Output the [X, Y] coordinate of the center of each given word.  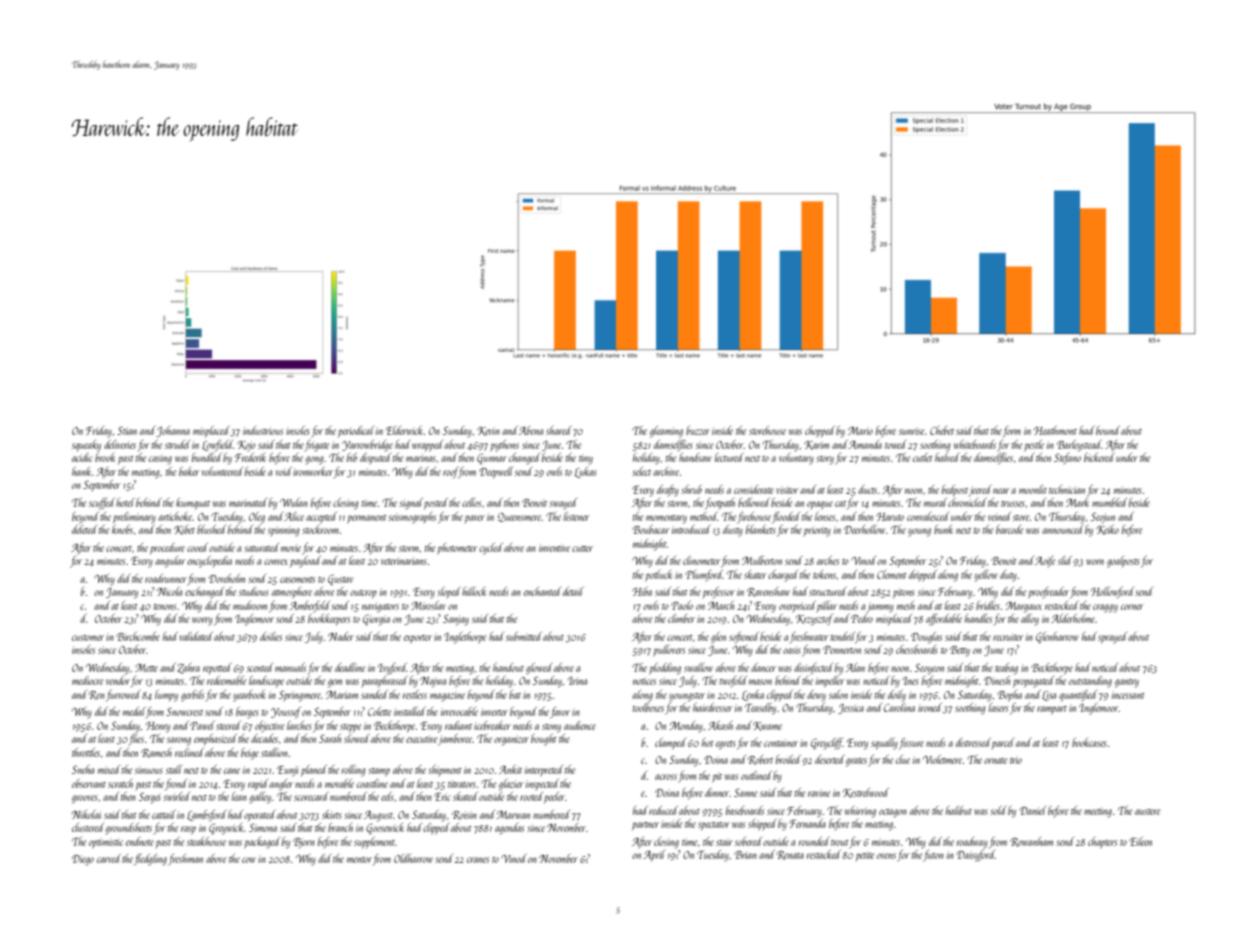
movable [339, 783]
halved [947, 457]
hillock [474, 591]
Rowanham [1031, 842]
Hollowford [1112, 593]
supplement [374, 842]
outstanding [1090, 682]
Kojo [246, 446]
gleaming [666, 432]
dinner [717, 792]
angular [170, 562]
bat [515, 694]
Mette [146, 668]
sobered [748, 841]
